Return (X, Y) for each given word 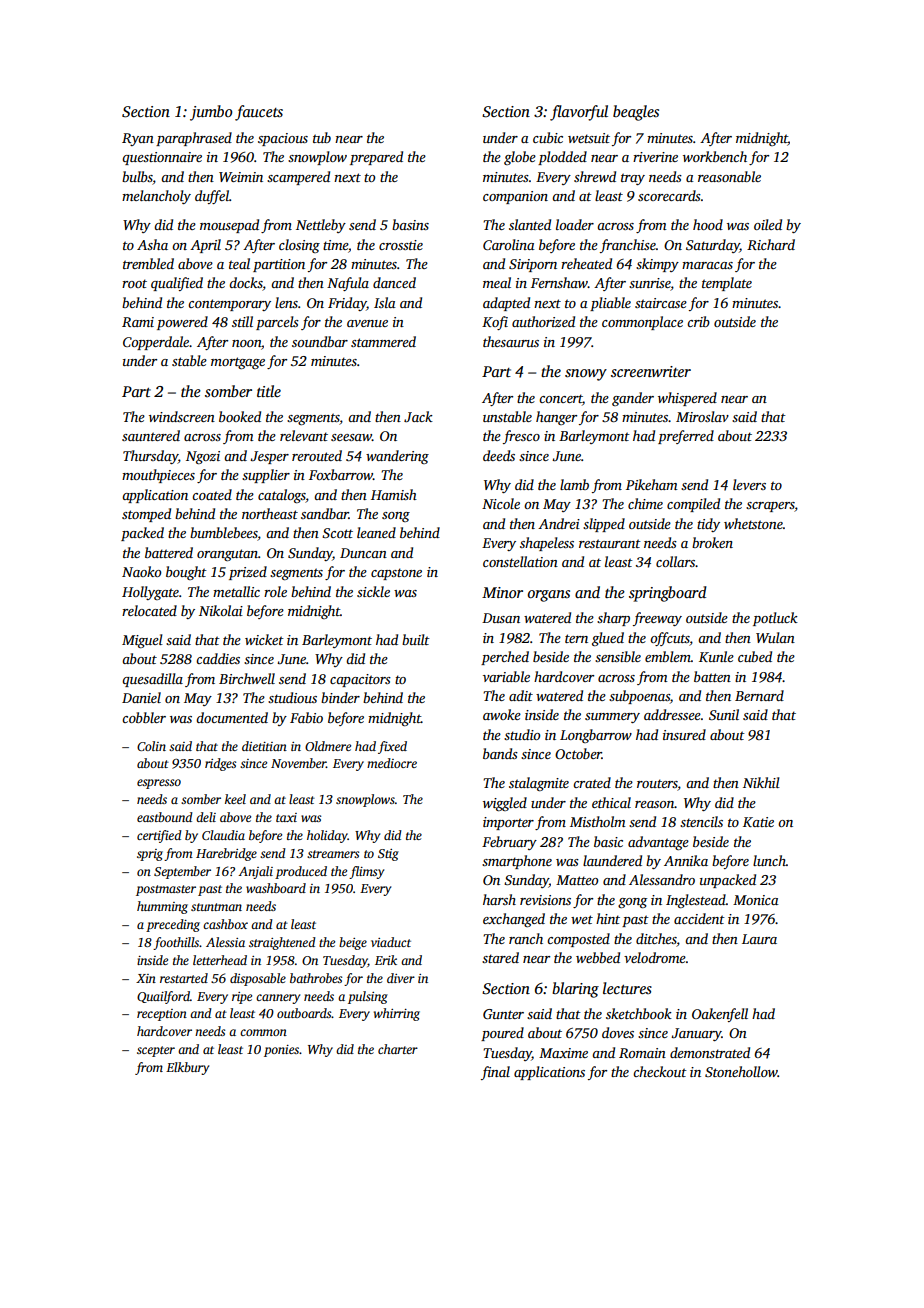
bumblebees (224, 534)
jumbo (211, 113)
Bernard (759, 695)
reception (162, 1015)
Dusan (501, 618)
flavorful (579, 113)
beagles (636, 113)
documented (232, 717)
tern (576, 638)
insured (684, 734)
